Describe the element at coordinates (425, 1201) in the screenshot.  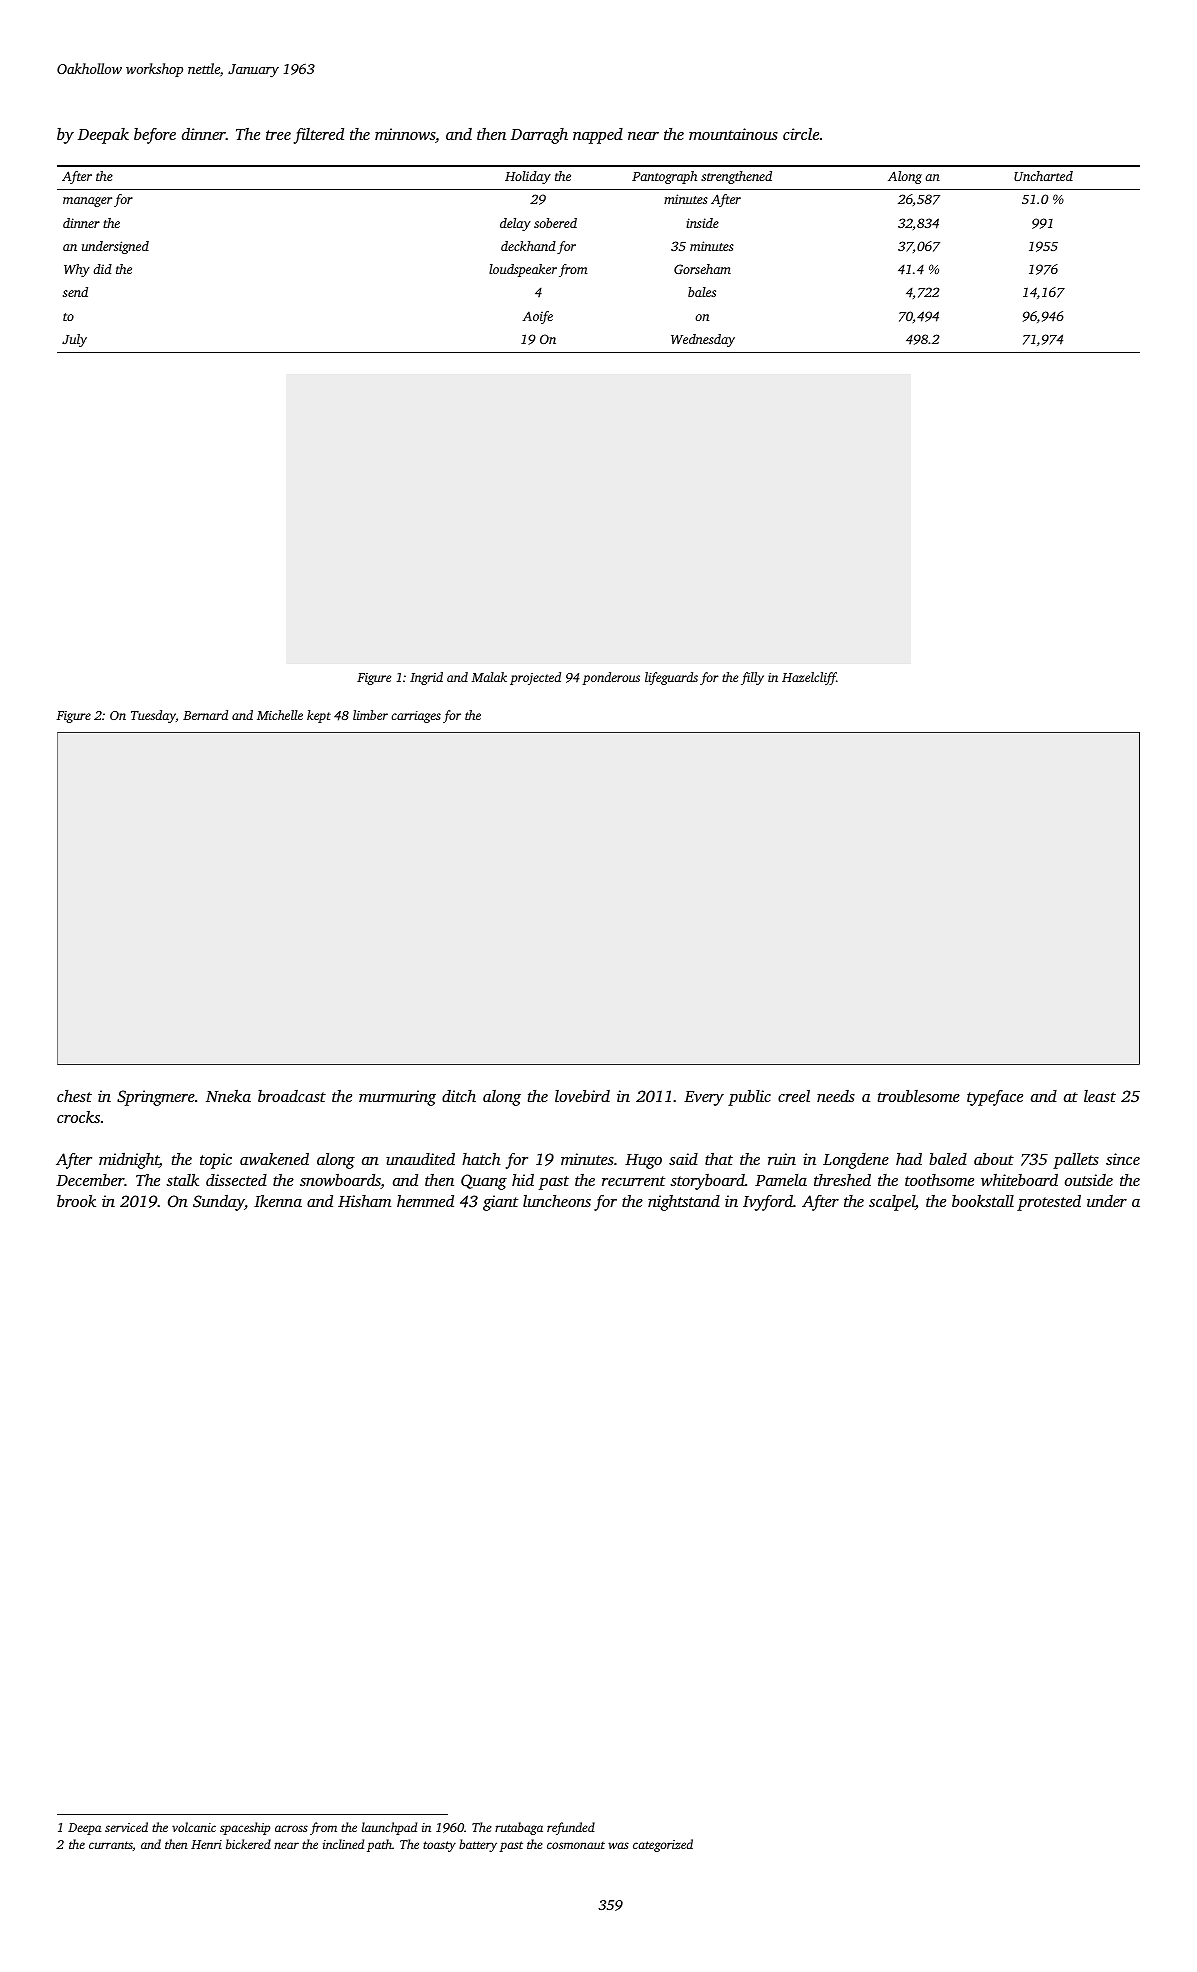
I see `hemmed` at that location.
